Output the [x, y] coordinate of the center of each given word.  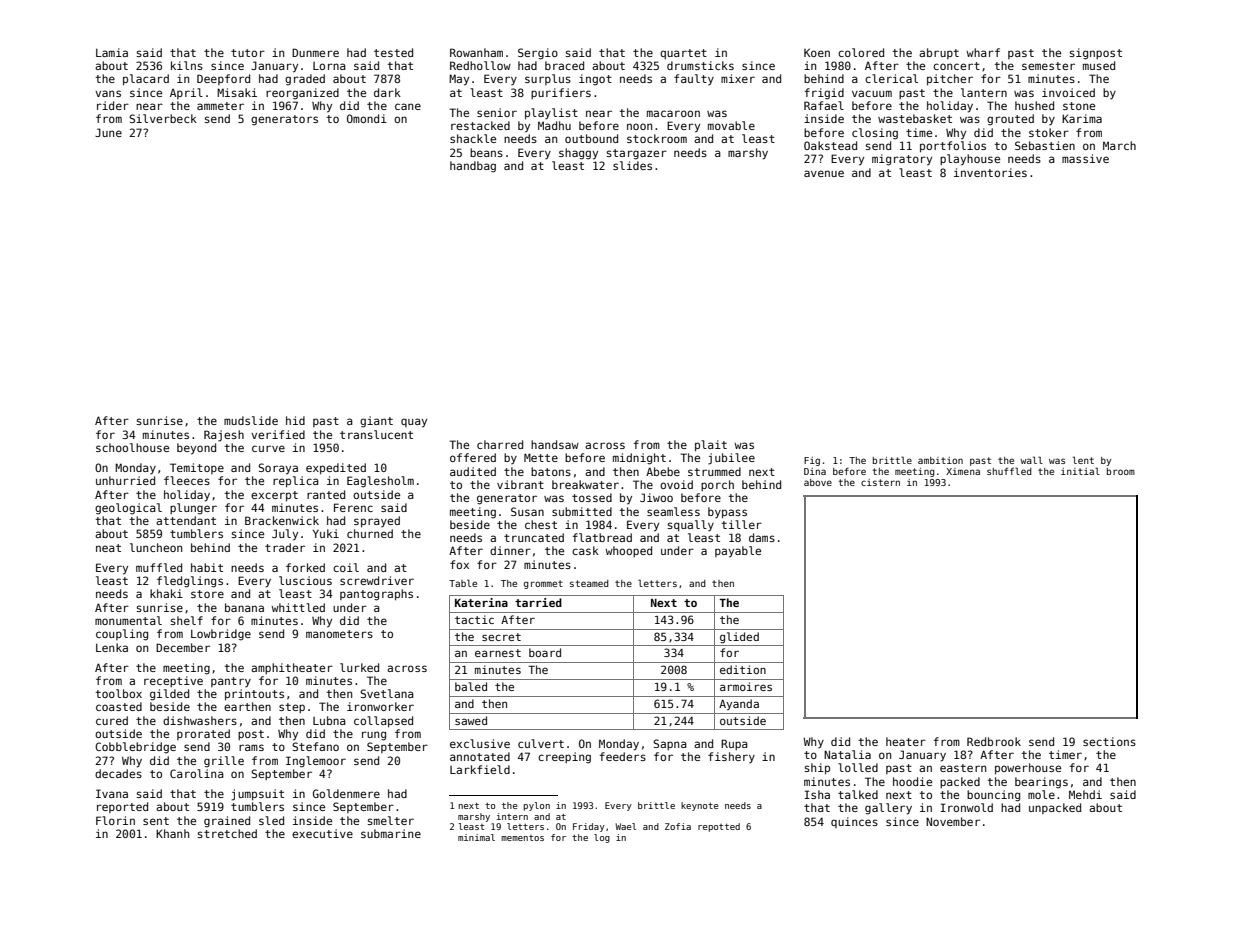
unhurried [125, 480]
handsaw [555, 444]
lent [1083, 460]
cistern [880, 482]
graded [305, 80]
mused [1099, 65]
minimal [476, 837]
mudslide [251, 420]
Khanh [172, 833]
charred [500, 444]
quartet [683, 54]
